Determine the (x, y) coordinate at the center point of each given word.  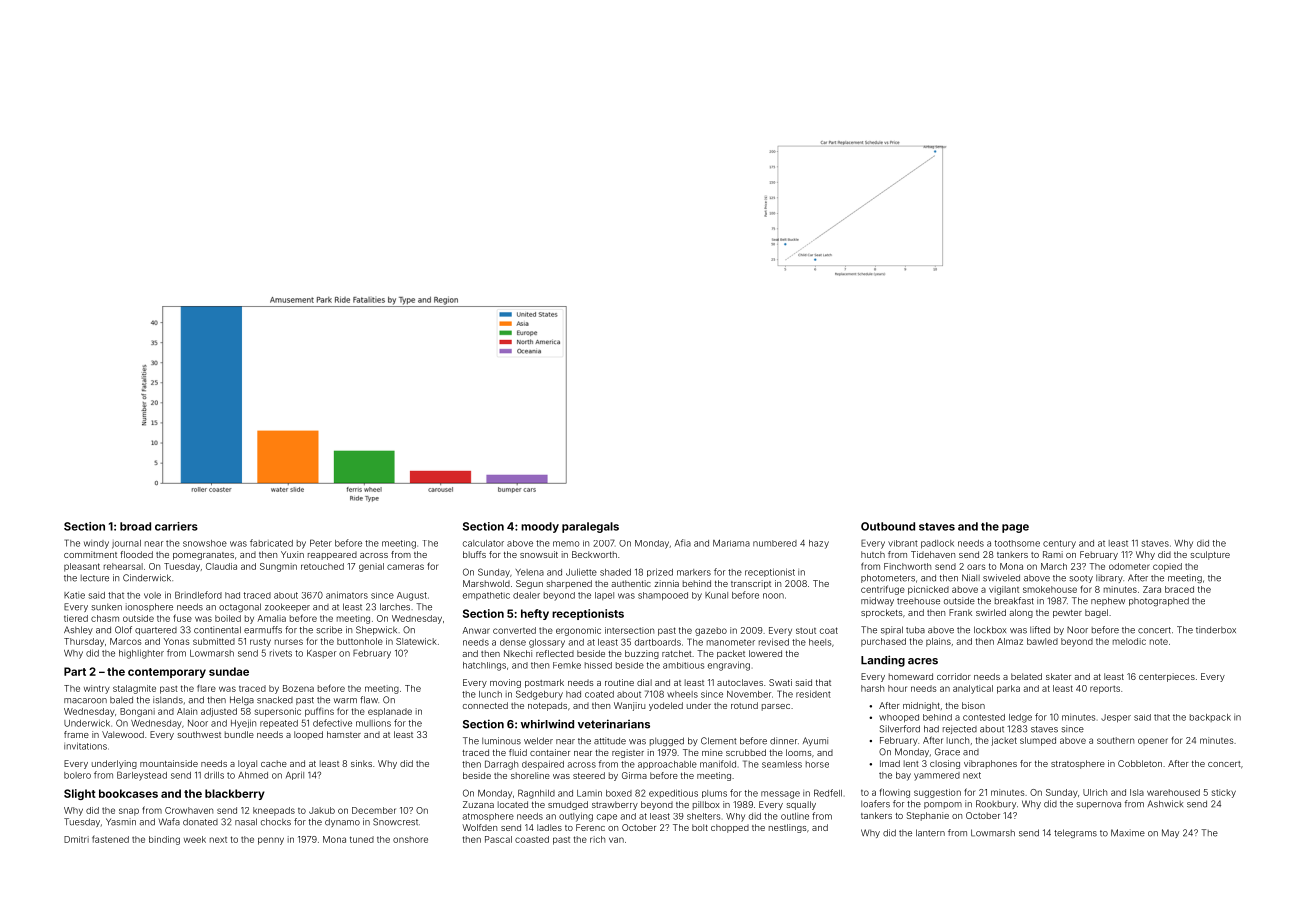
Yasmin (121, 822)
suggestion (937, 793)
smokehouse (1050, 589)
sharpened (569, 584)
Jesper (1116, 718)
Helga (242, 700)
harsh (872, 688)
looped (308, 735)
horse (817, 764)
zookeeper (287, 607)
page (1015, 528)
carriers (176, 526)
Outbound (888, 526)
